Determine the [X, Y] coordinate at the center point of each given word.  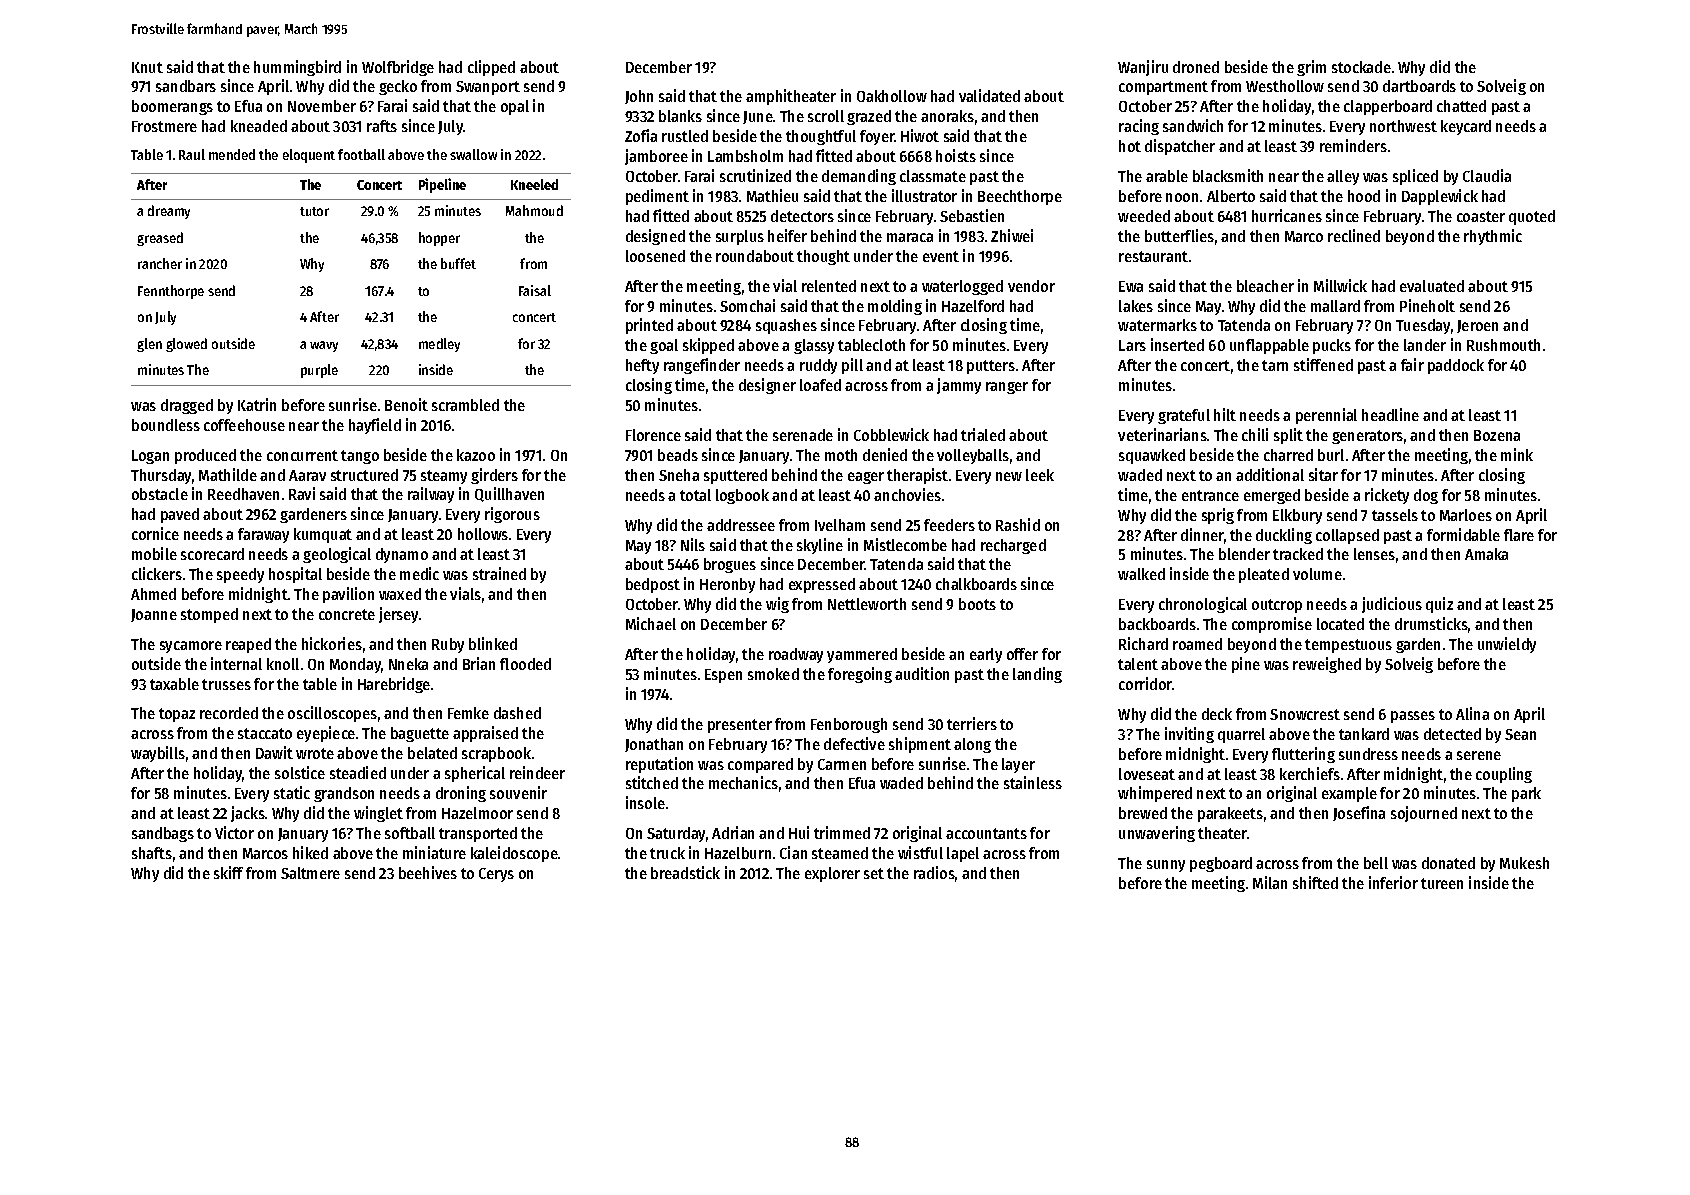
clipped [491, 68]
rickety [1387, 496]
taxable [174, 684]
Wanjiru [1143, 68]
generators [1367, 437]
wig [777, 605]
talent [1138, 664]
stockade [1361, 67]
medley [439, 345]
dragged [187, 406]
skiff [228, 872]
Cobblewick [891, 434]
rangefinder [702, 366]
